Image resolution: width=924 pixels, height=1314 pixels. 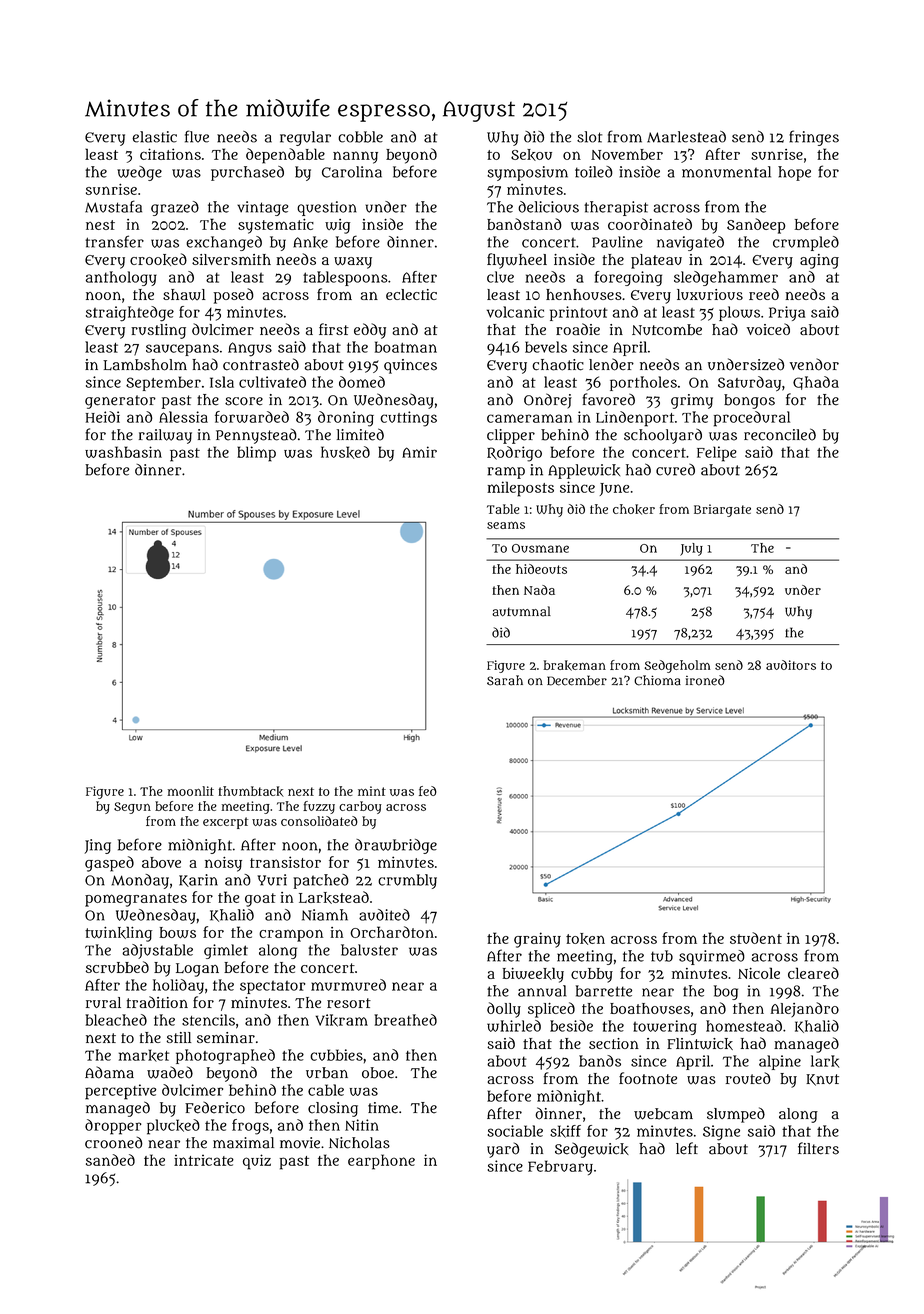 I want to click on Sedgewick, so click(x=592, y=1150).
